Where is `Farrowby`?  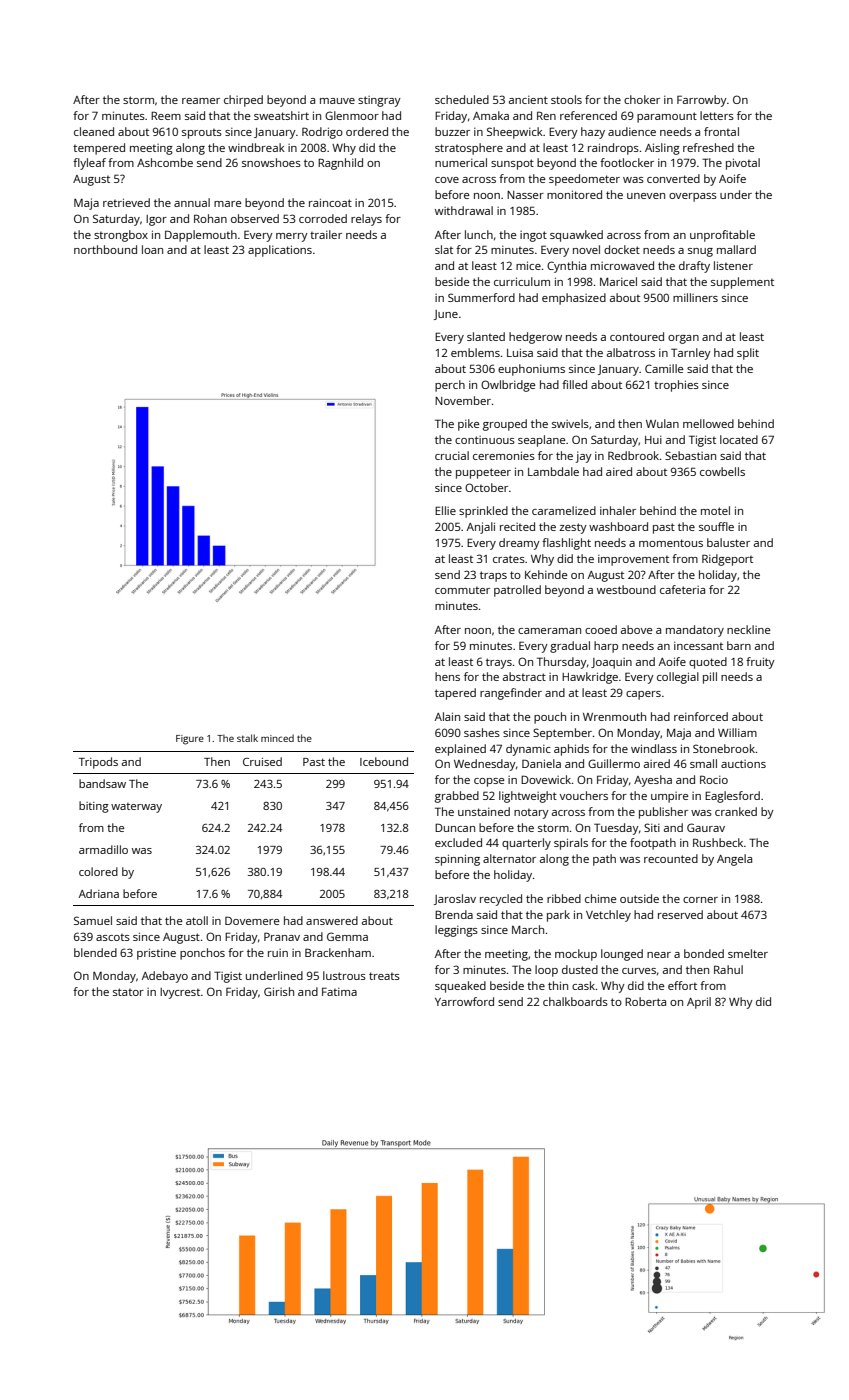
Farrowby is located at coordinates (702, 101).
